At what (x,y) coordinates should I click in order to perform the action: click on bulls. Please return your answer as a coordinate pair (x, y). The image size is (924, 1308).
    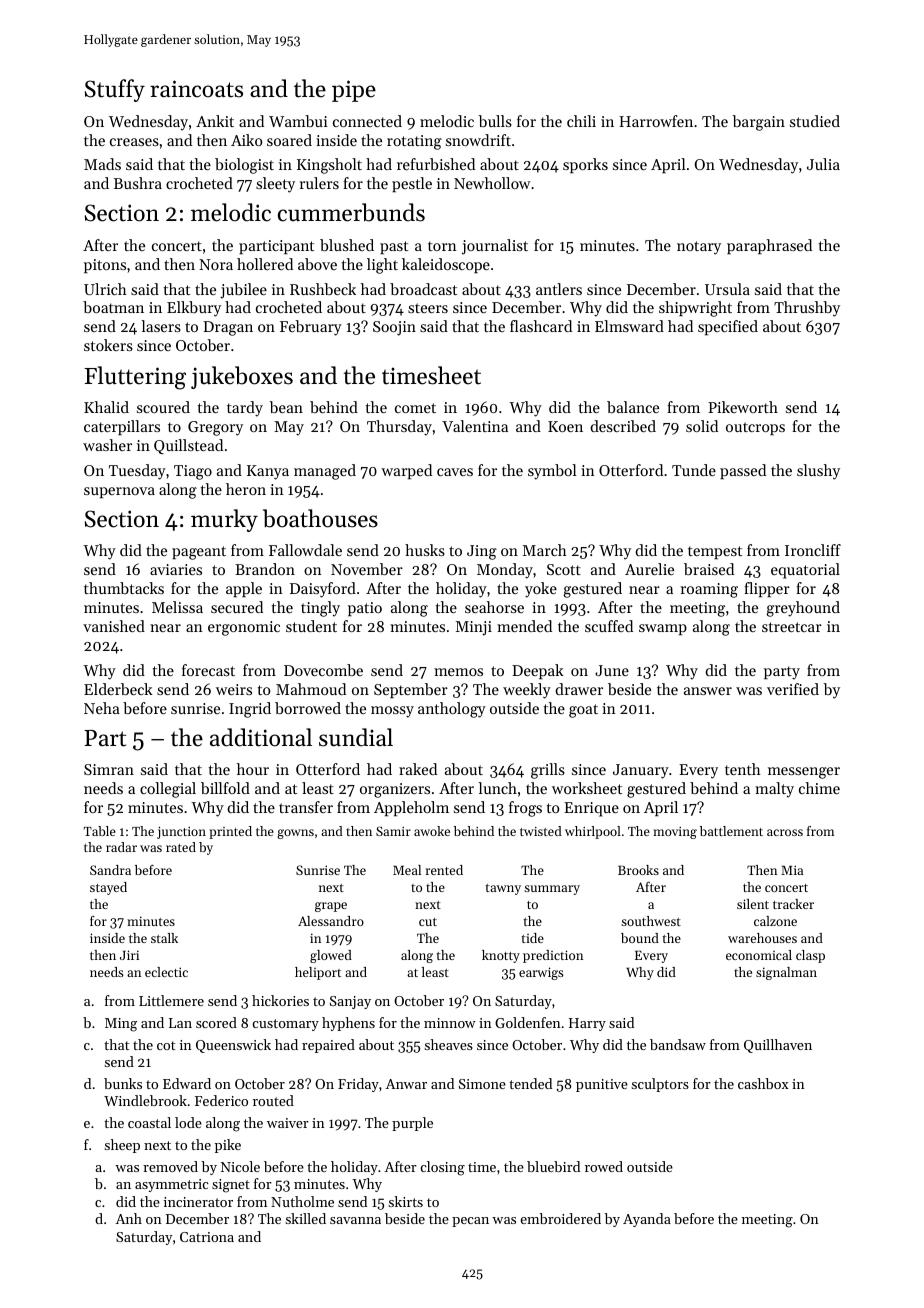
    Looking at the image, I should click on (495, 121).
